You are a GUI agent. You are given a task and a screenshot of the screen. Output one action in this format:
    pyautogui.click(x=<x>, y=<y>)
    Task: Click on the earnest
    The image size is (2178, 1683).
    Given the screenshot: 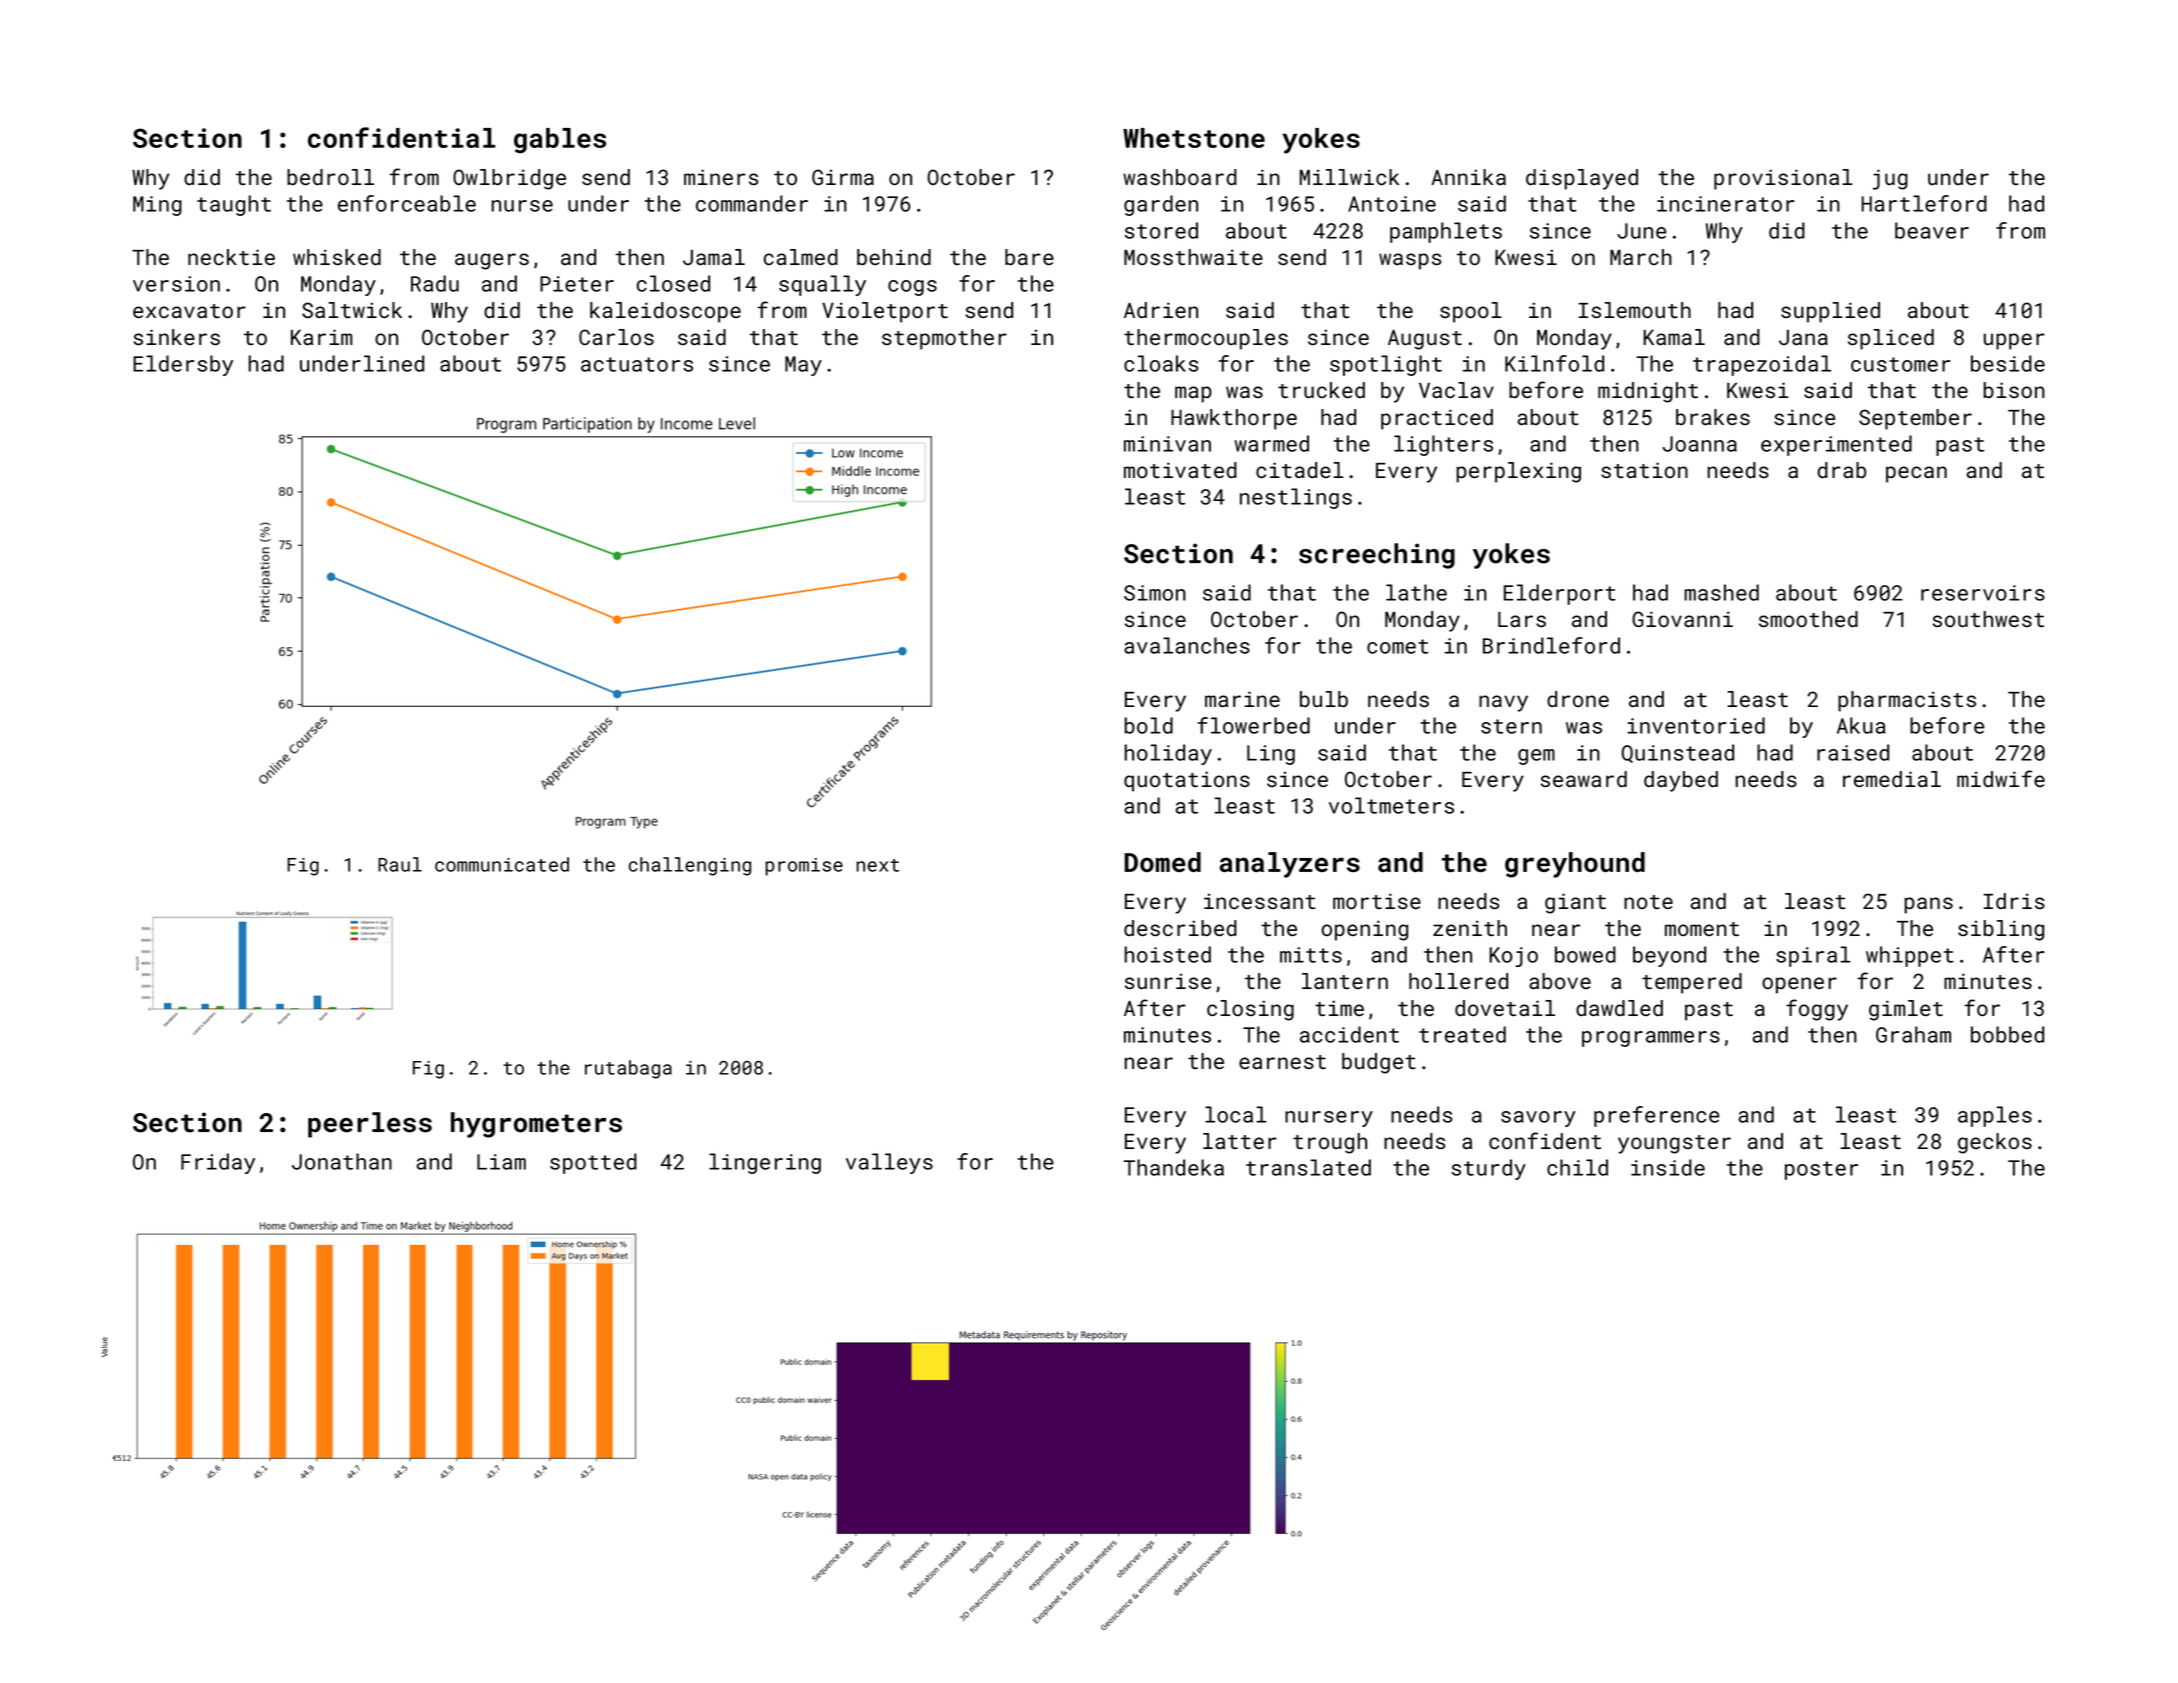 What is the action you would take?
    pyautogui.click(x=1282, y=1062)
